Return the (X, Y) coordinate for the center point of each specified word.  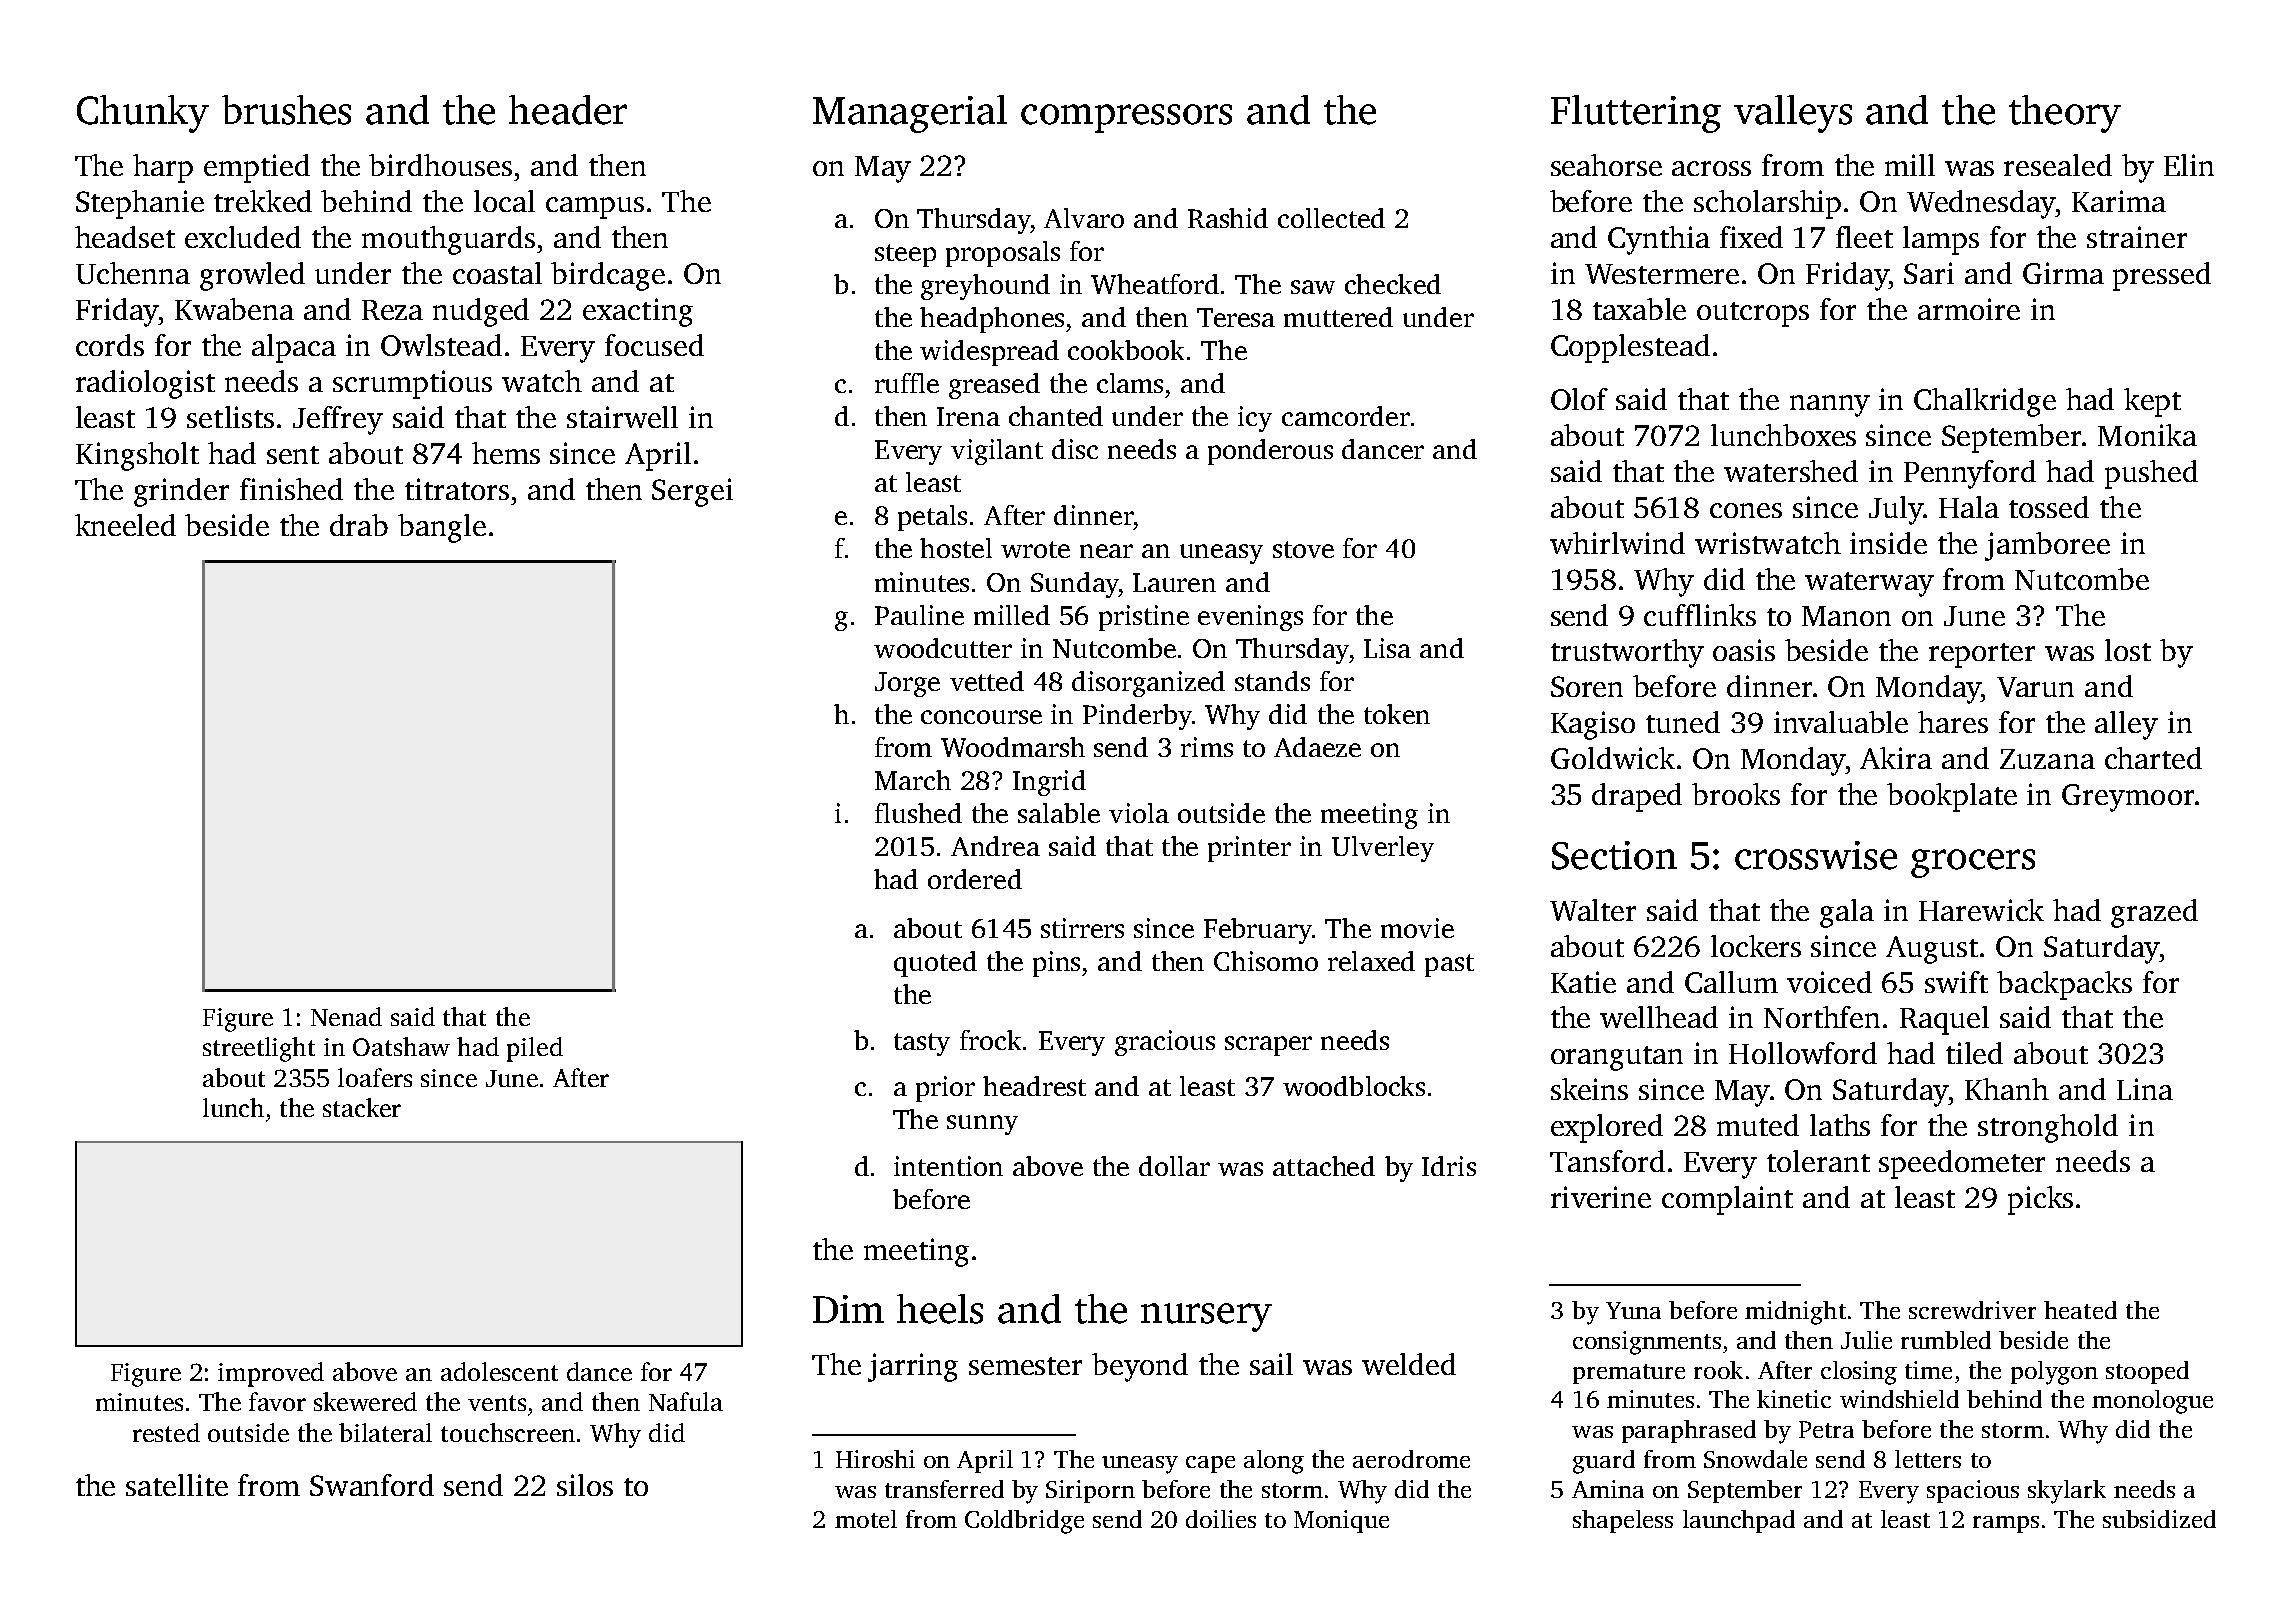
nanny (1830, 406)
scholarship (1767, 204)
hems (506, 453)
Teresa (1236, 317)
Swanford (372, 1485)
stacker (362, 1107)
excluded (243, 237)
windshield (1899, 1399)
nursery (1206, 1317)
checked (1393, 284)
